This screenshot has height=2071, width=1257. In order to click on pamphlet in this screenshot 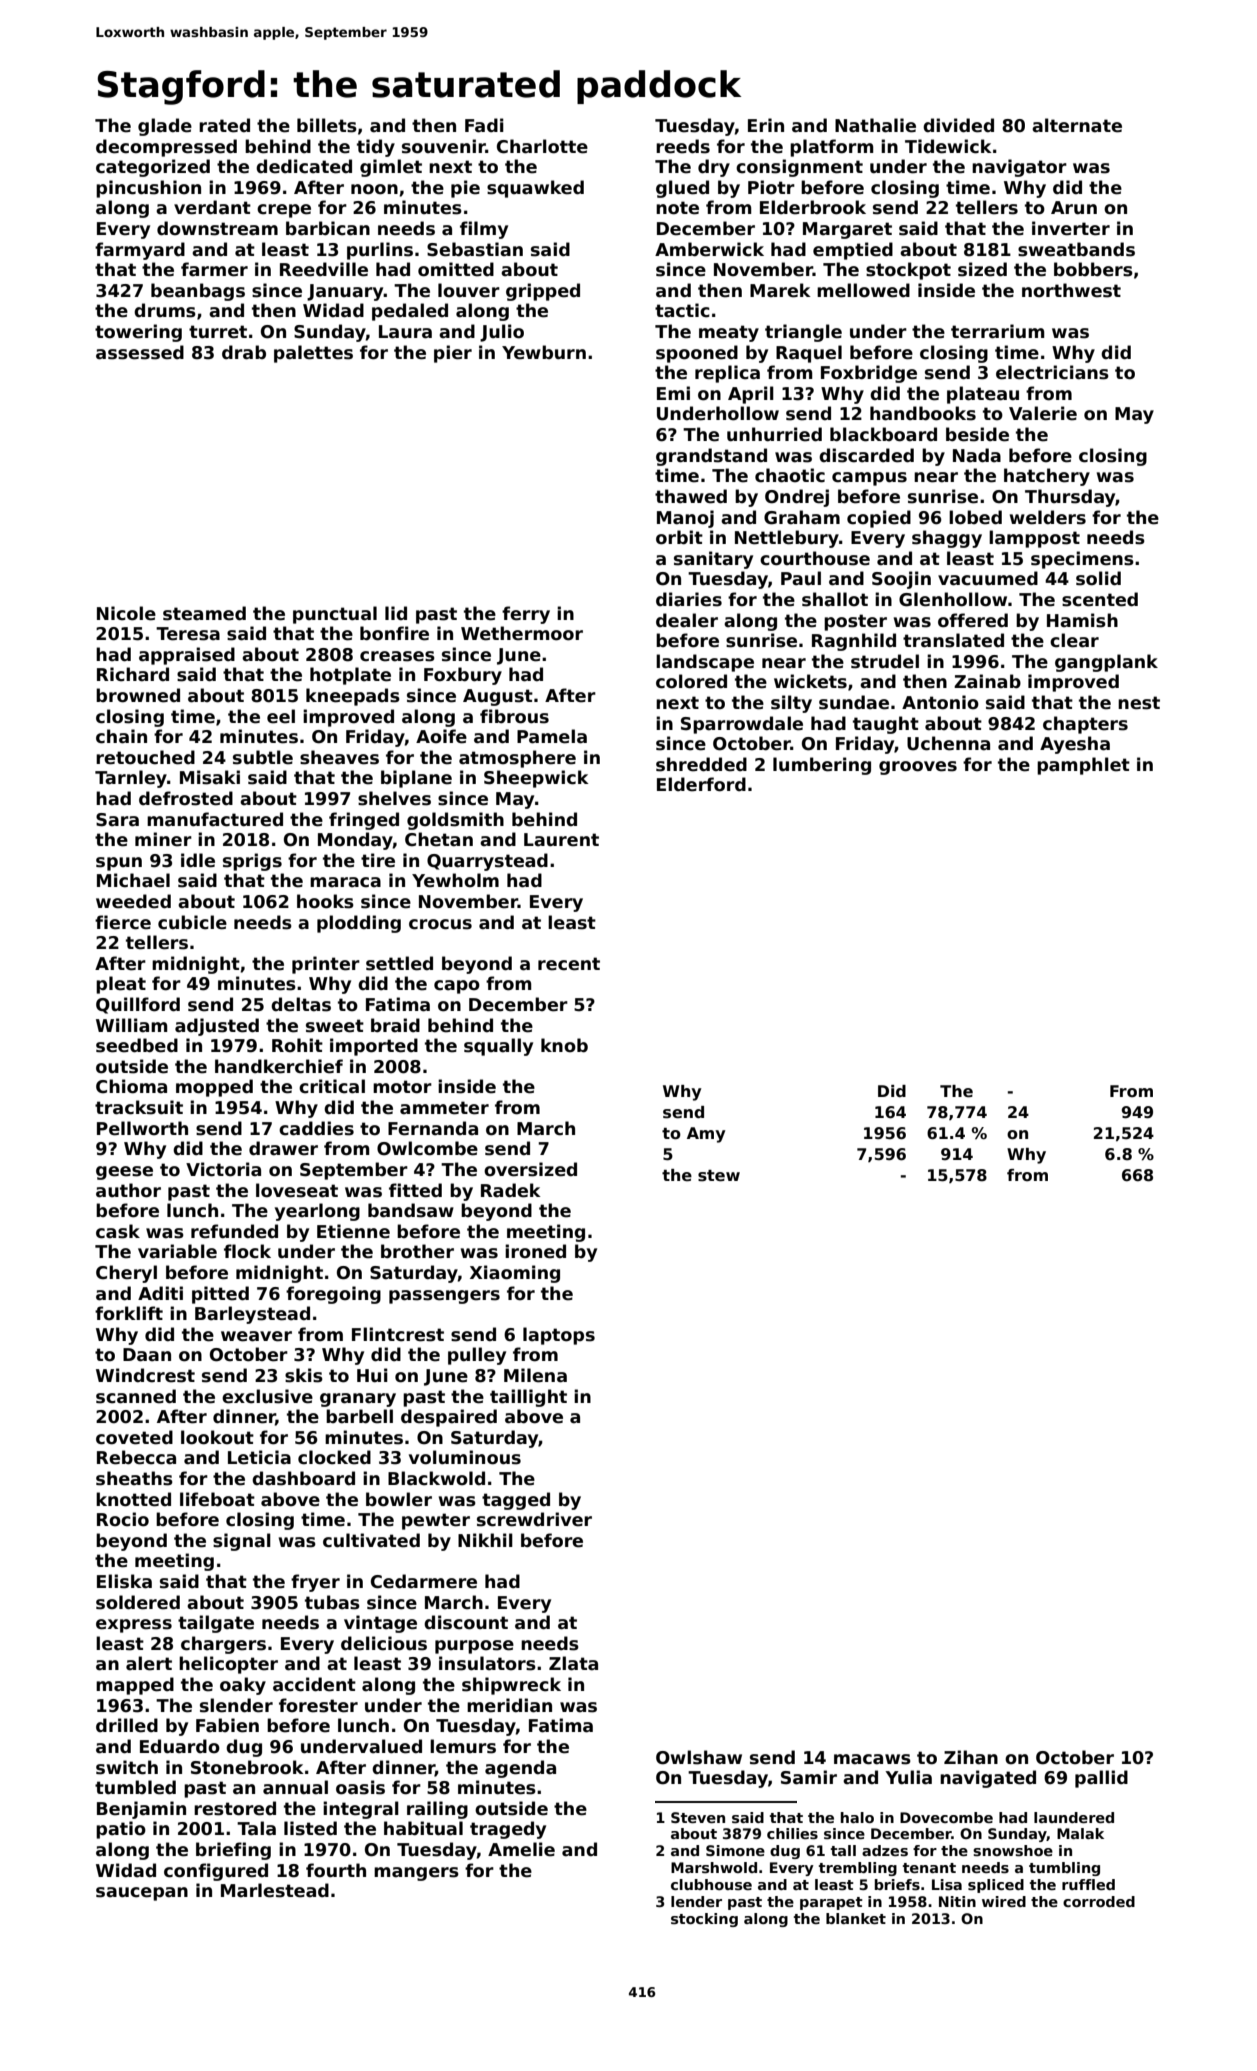, I will do `click(1083, 766)`.
